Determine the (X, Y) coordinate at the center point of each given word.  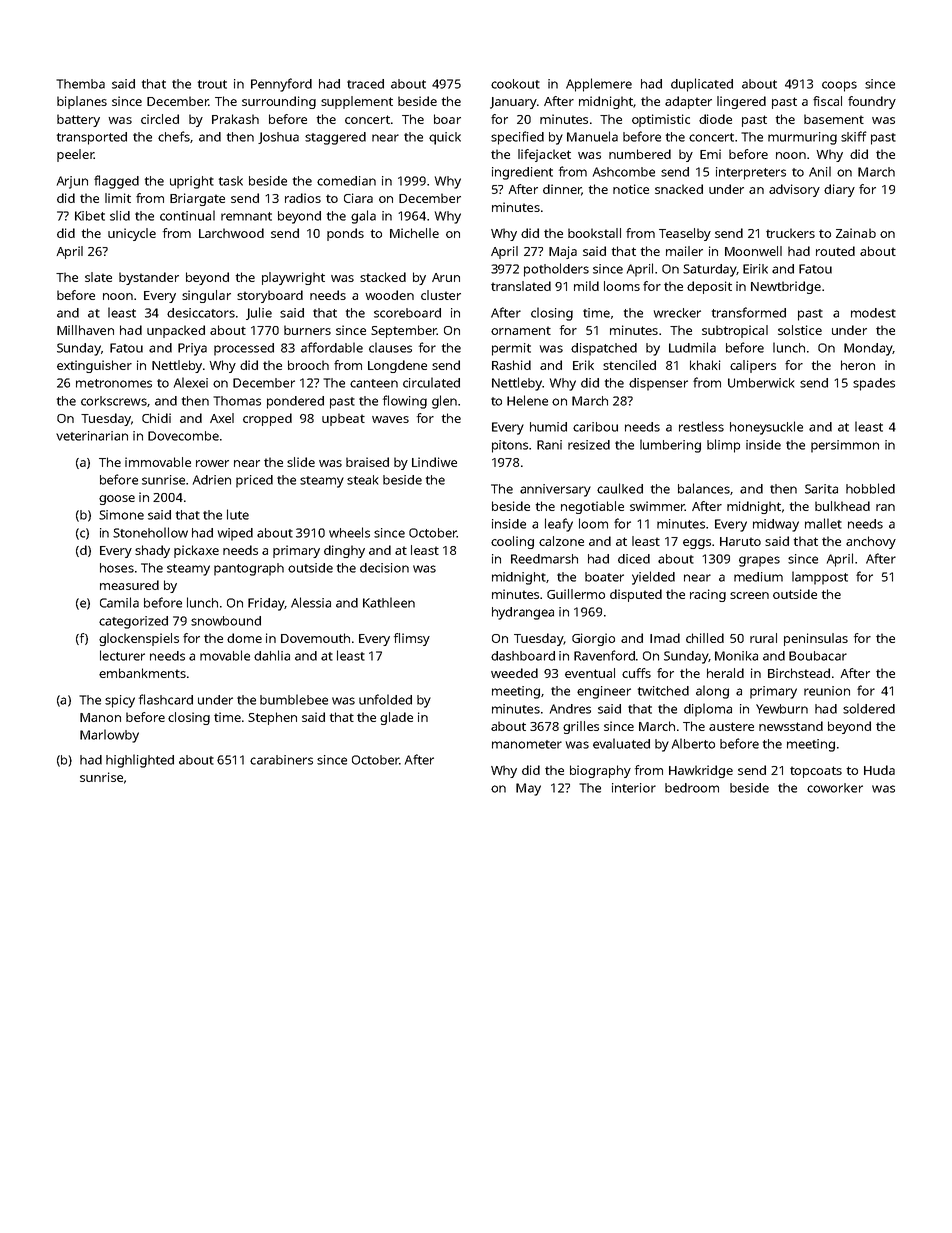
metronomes (114, 383)
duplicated (702, 85)
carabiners (281, 760)
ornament (521, 330)
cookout (515, 84)
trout (212, 84)
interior (634, 788)
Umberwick (761, 383)
